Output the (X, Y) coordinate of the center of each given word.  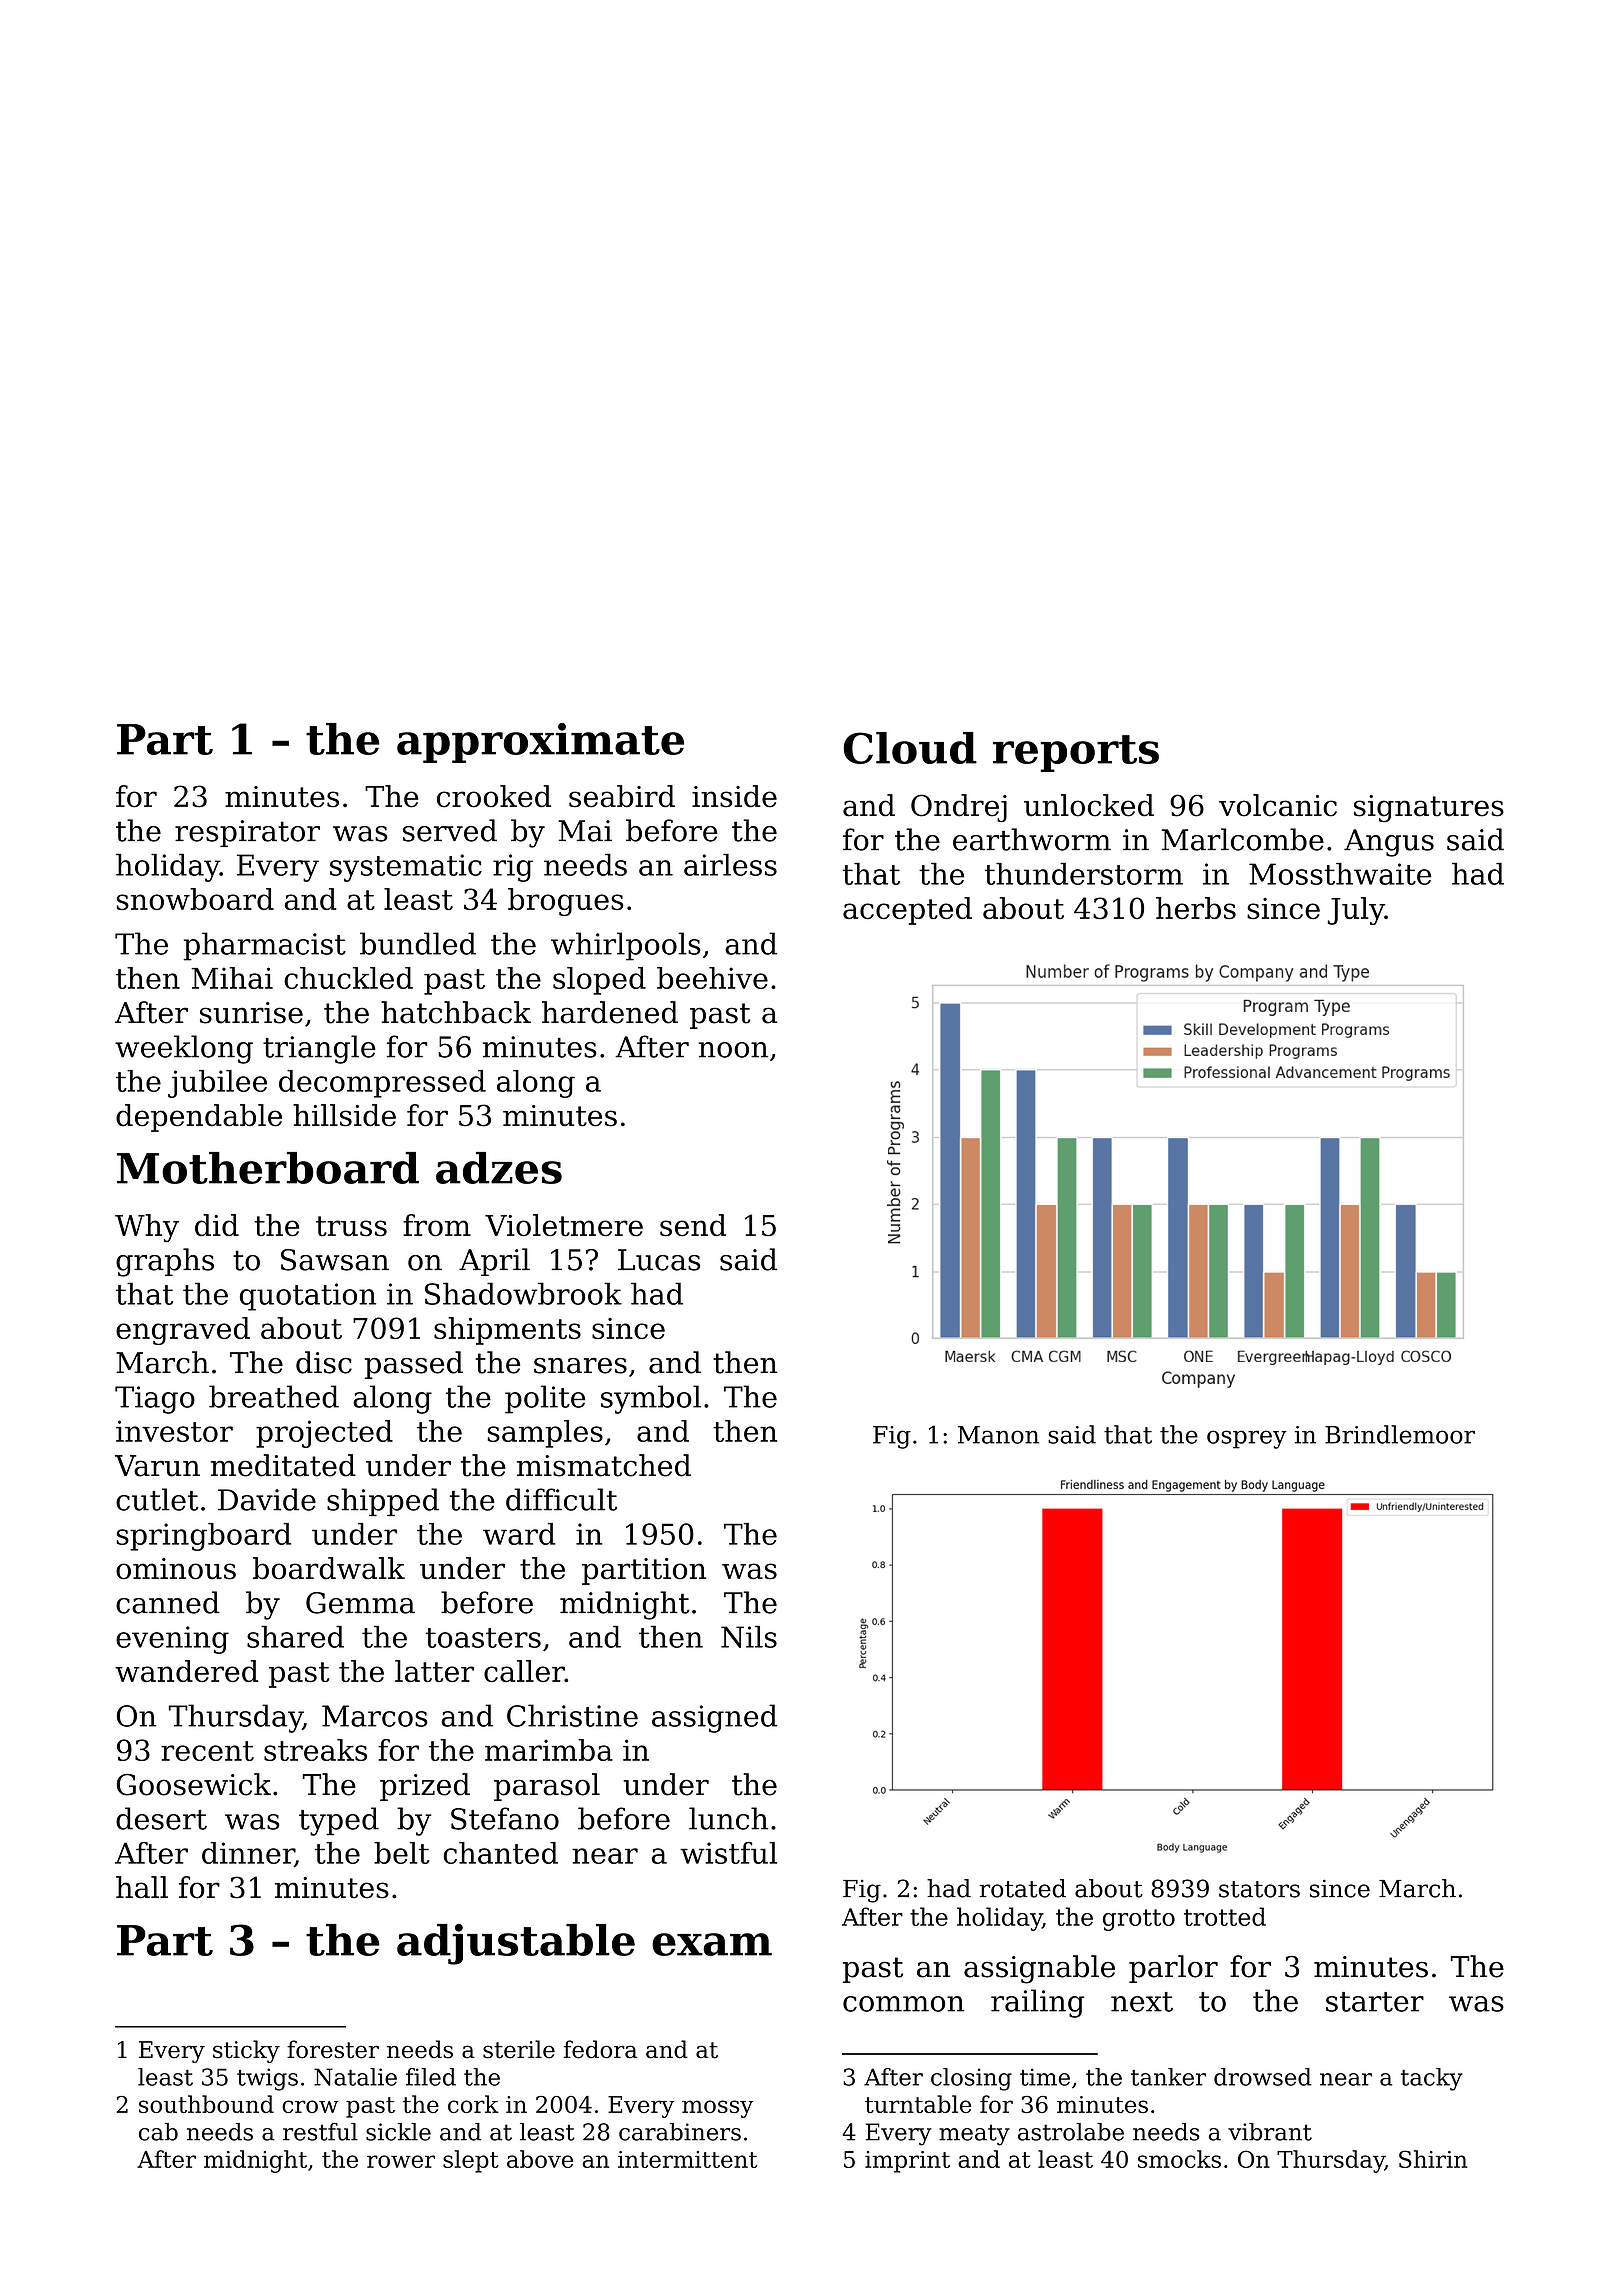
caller (524, 1671)
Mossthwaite (1340, 874)
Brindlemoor (1400, 1434)
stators (1259, 1889)
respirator (247, 833)
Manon (998, 1435)
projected (324, 1434)
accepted (907, 911)
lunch (728, 1818)
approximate (540, 743)
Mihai (232, 978)
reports (1076, 753)
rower (401, 2161)
